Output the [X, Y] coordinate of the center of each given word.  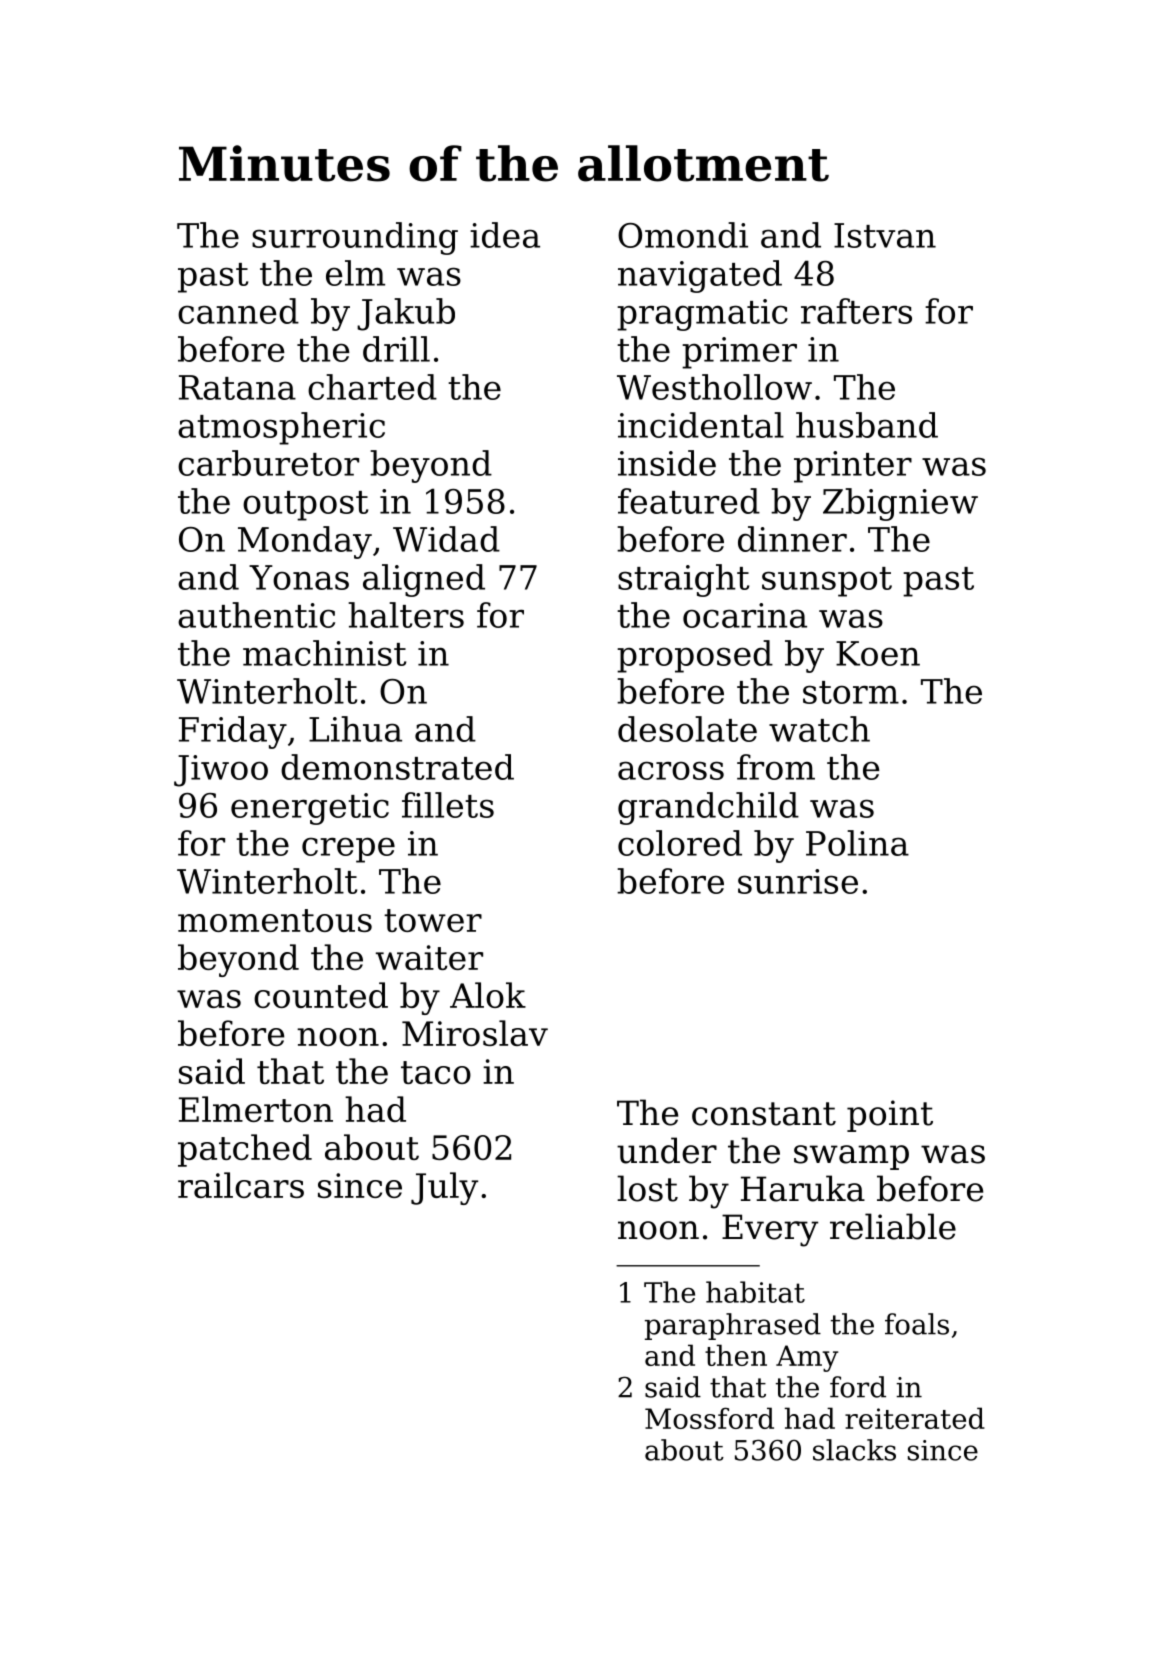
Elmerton [256, 1109]
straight [683, 580]
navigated [700, 276]
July [444, 1188]
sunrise [798, 881]
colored [680, 843]
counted [321, 995]
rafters [856, 311]
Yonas [299, 577]
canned [238, 311]
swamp [851, 1157]
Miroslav [475, 1033]
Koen [878, 653]
